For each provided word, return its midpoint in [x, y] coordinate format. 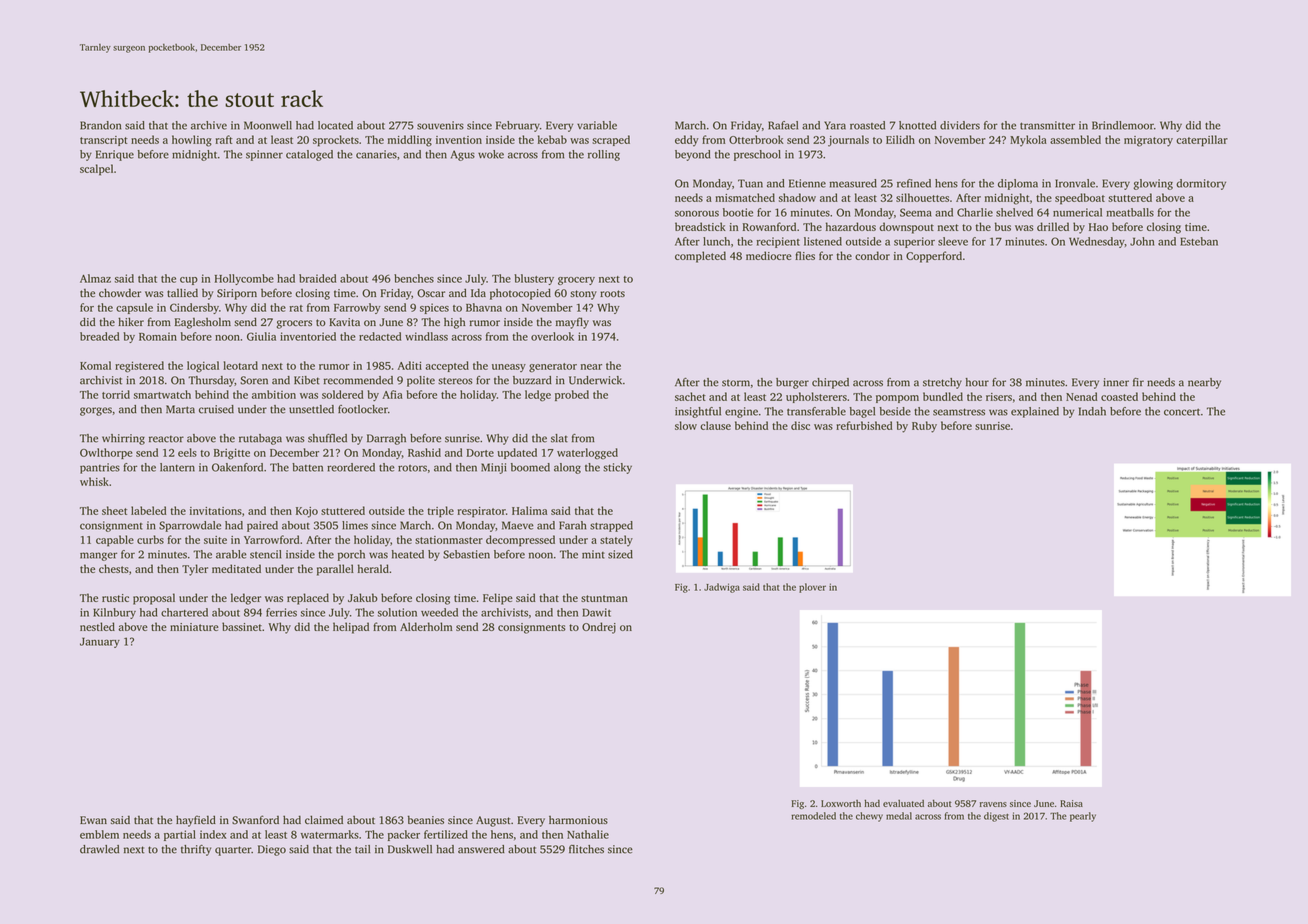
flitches [586, 849]
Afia [392, 394]
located [335, 125]
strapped [611, 526]
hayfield [196, 821]
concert [1182, 412]
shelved [1014, 212]
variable [597, 125]
